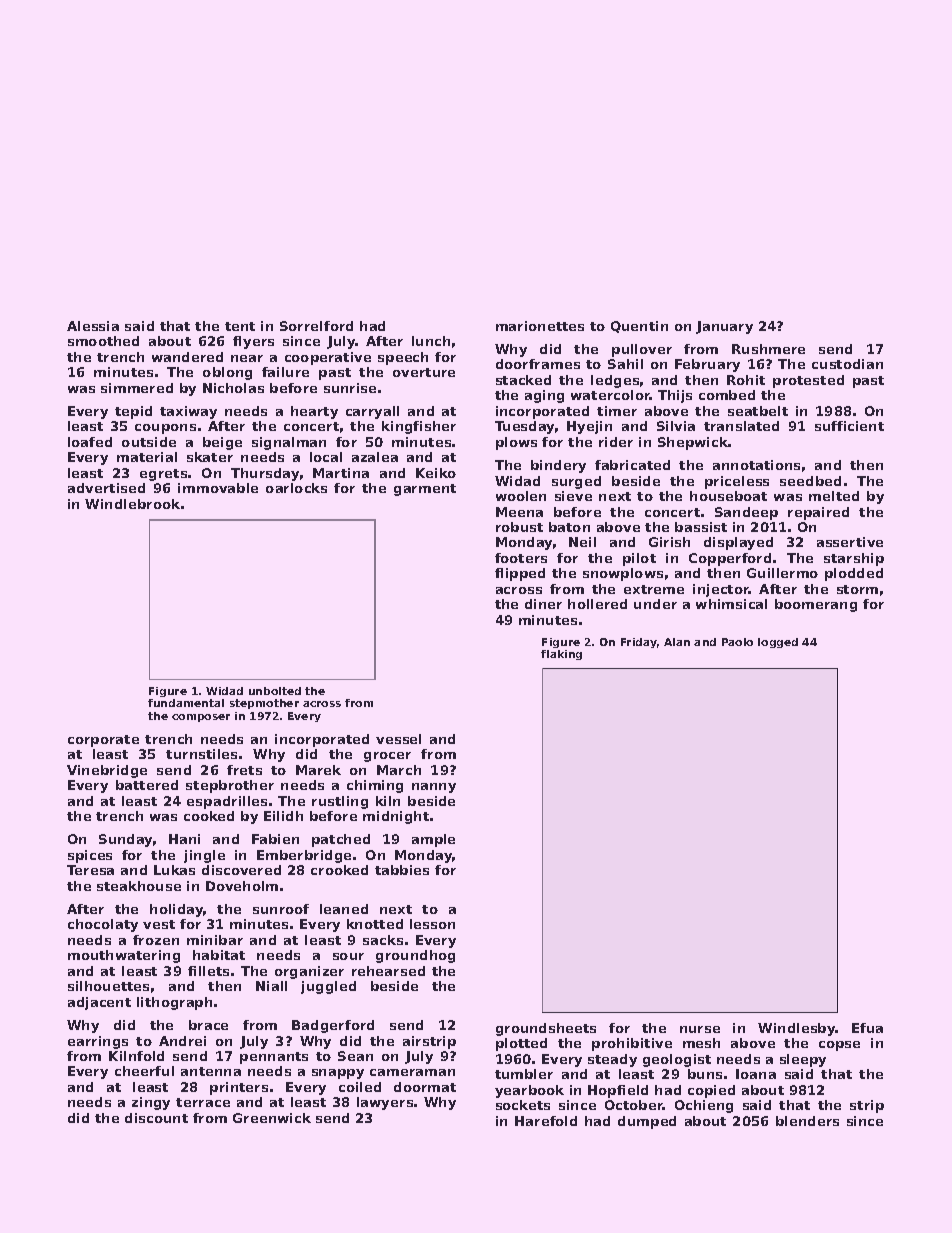 The height and width of the screenshot is (1233, 952). I want to click on lesson, so click(432, 924).
